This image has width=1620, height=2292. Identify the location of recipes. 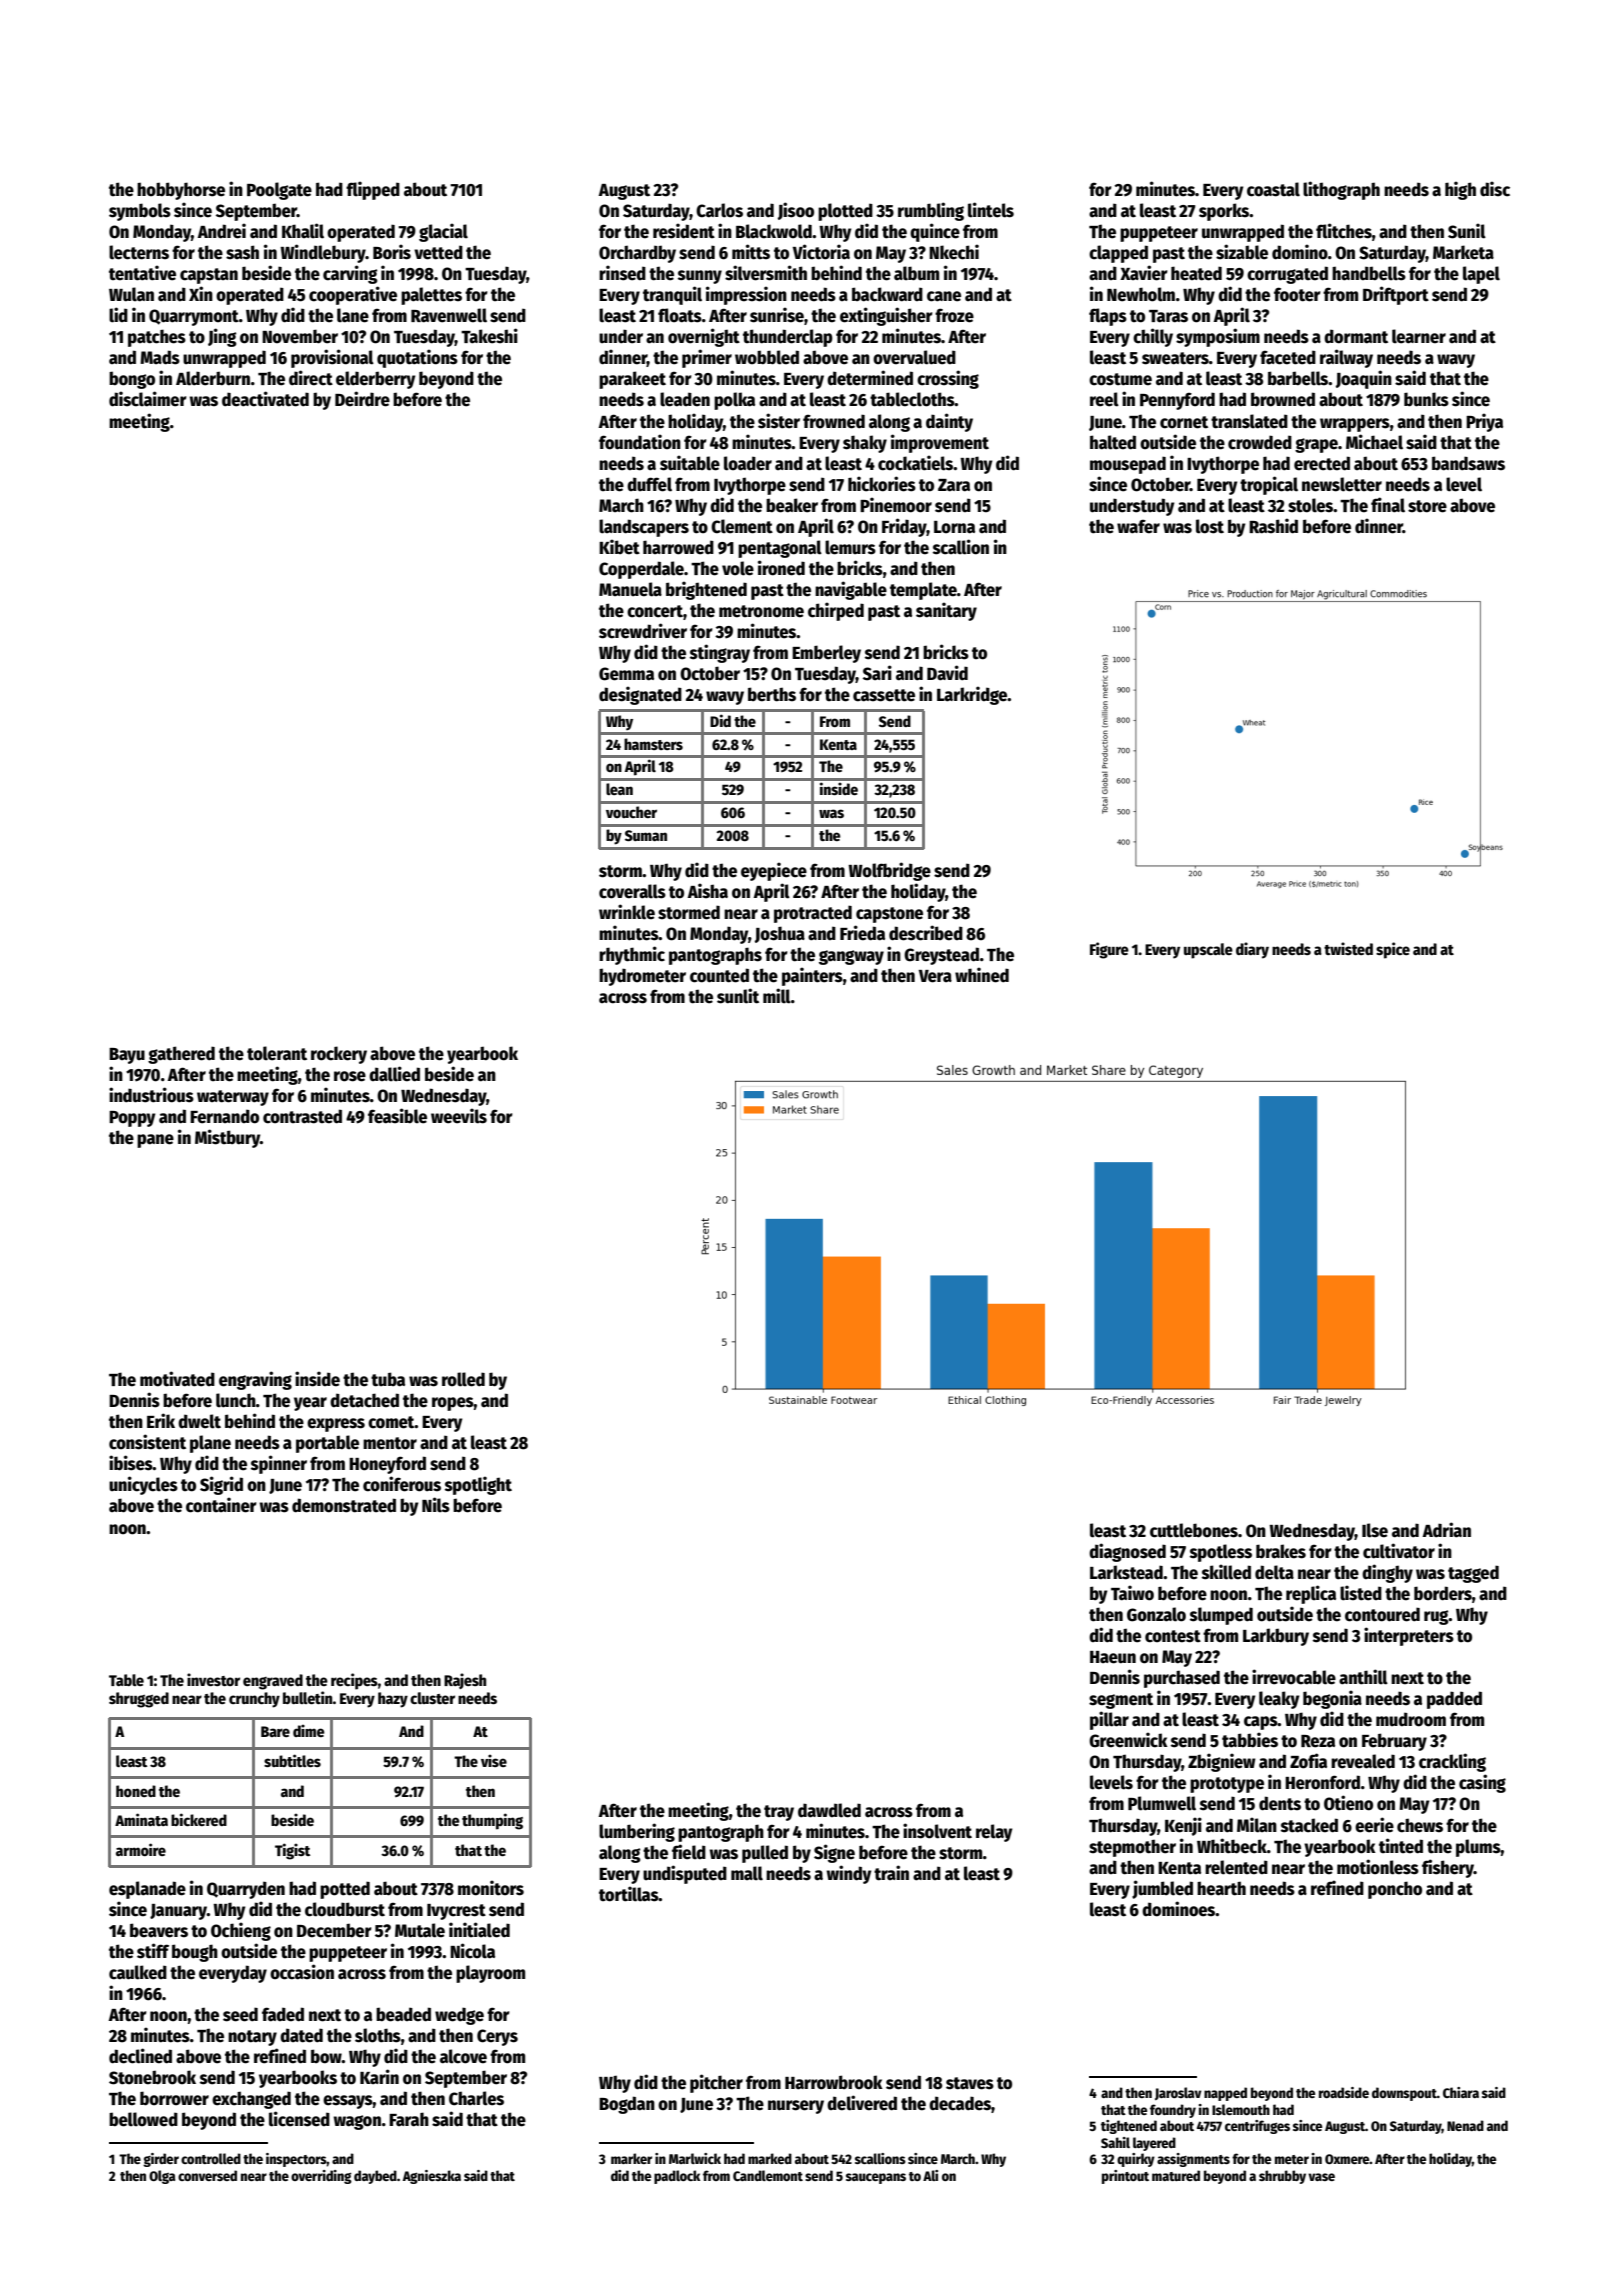
(354, 1681).
